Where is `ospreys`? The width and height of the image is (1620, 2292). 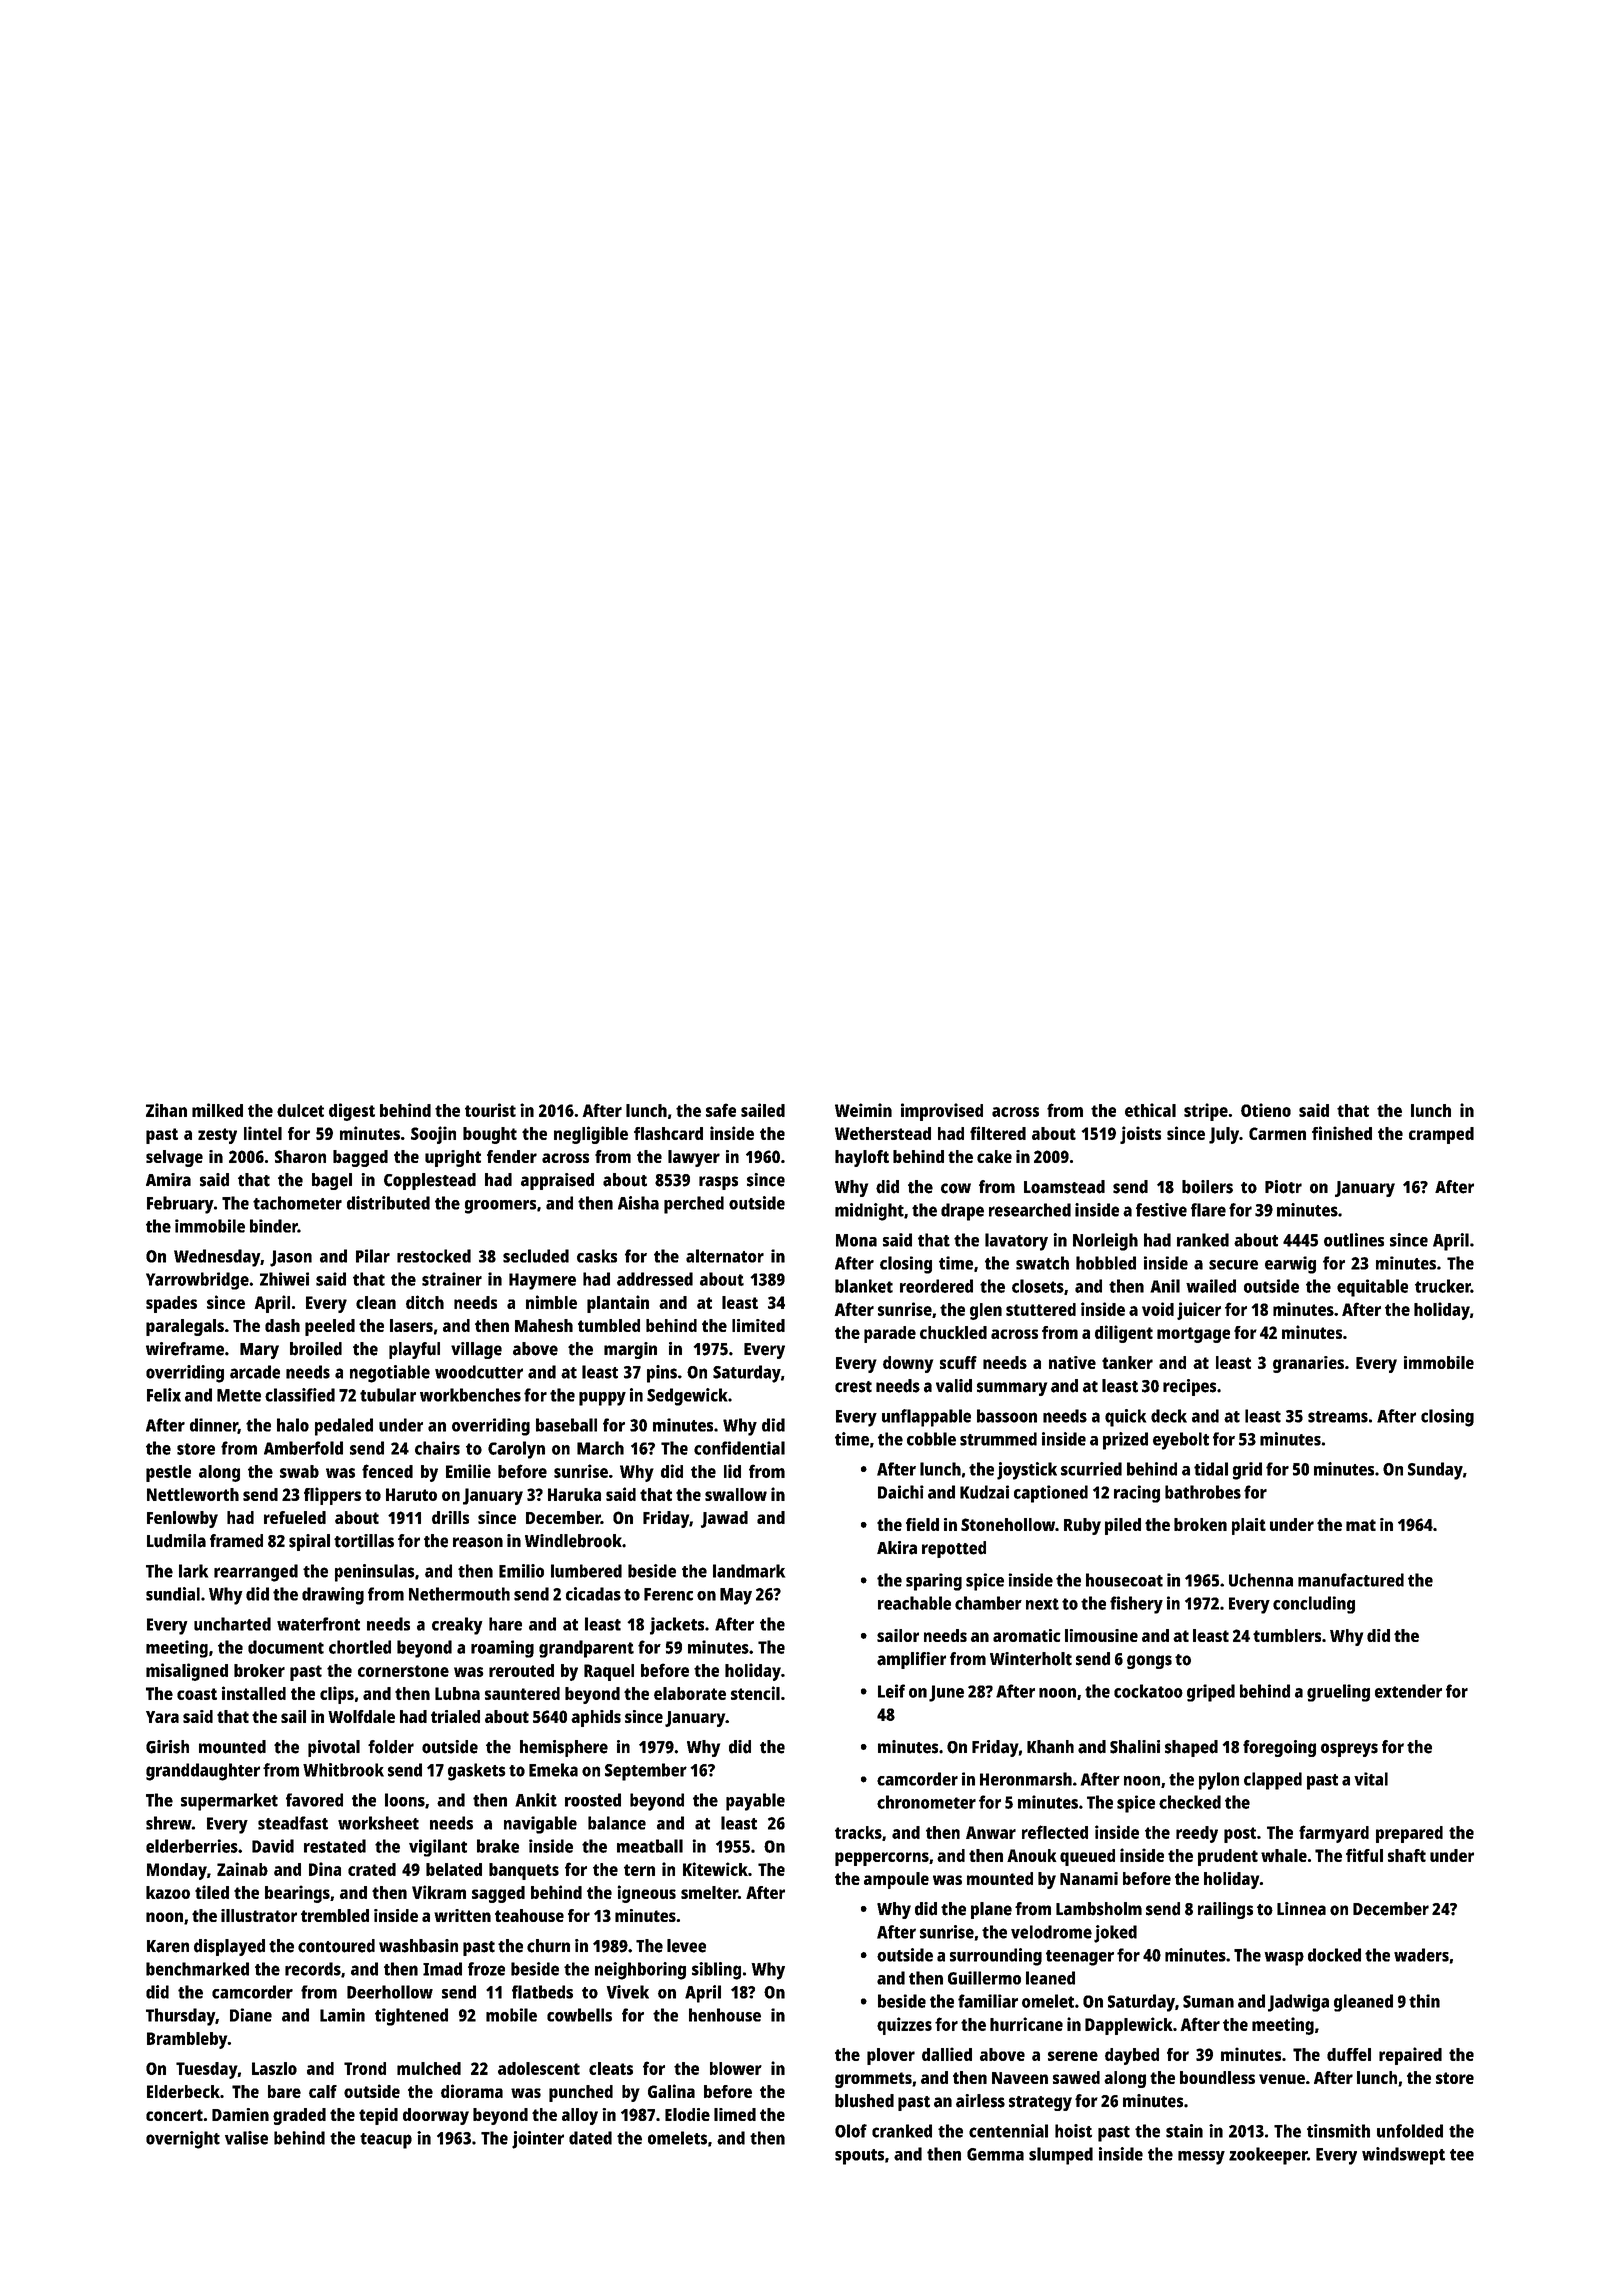
ospreys is located at coordinates (1349, 1750).
